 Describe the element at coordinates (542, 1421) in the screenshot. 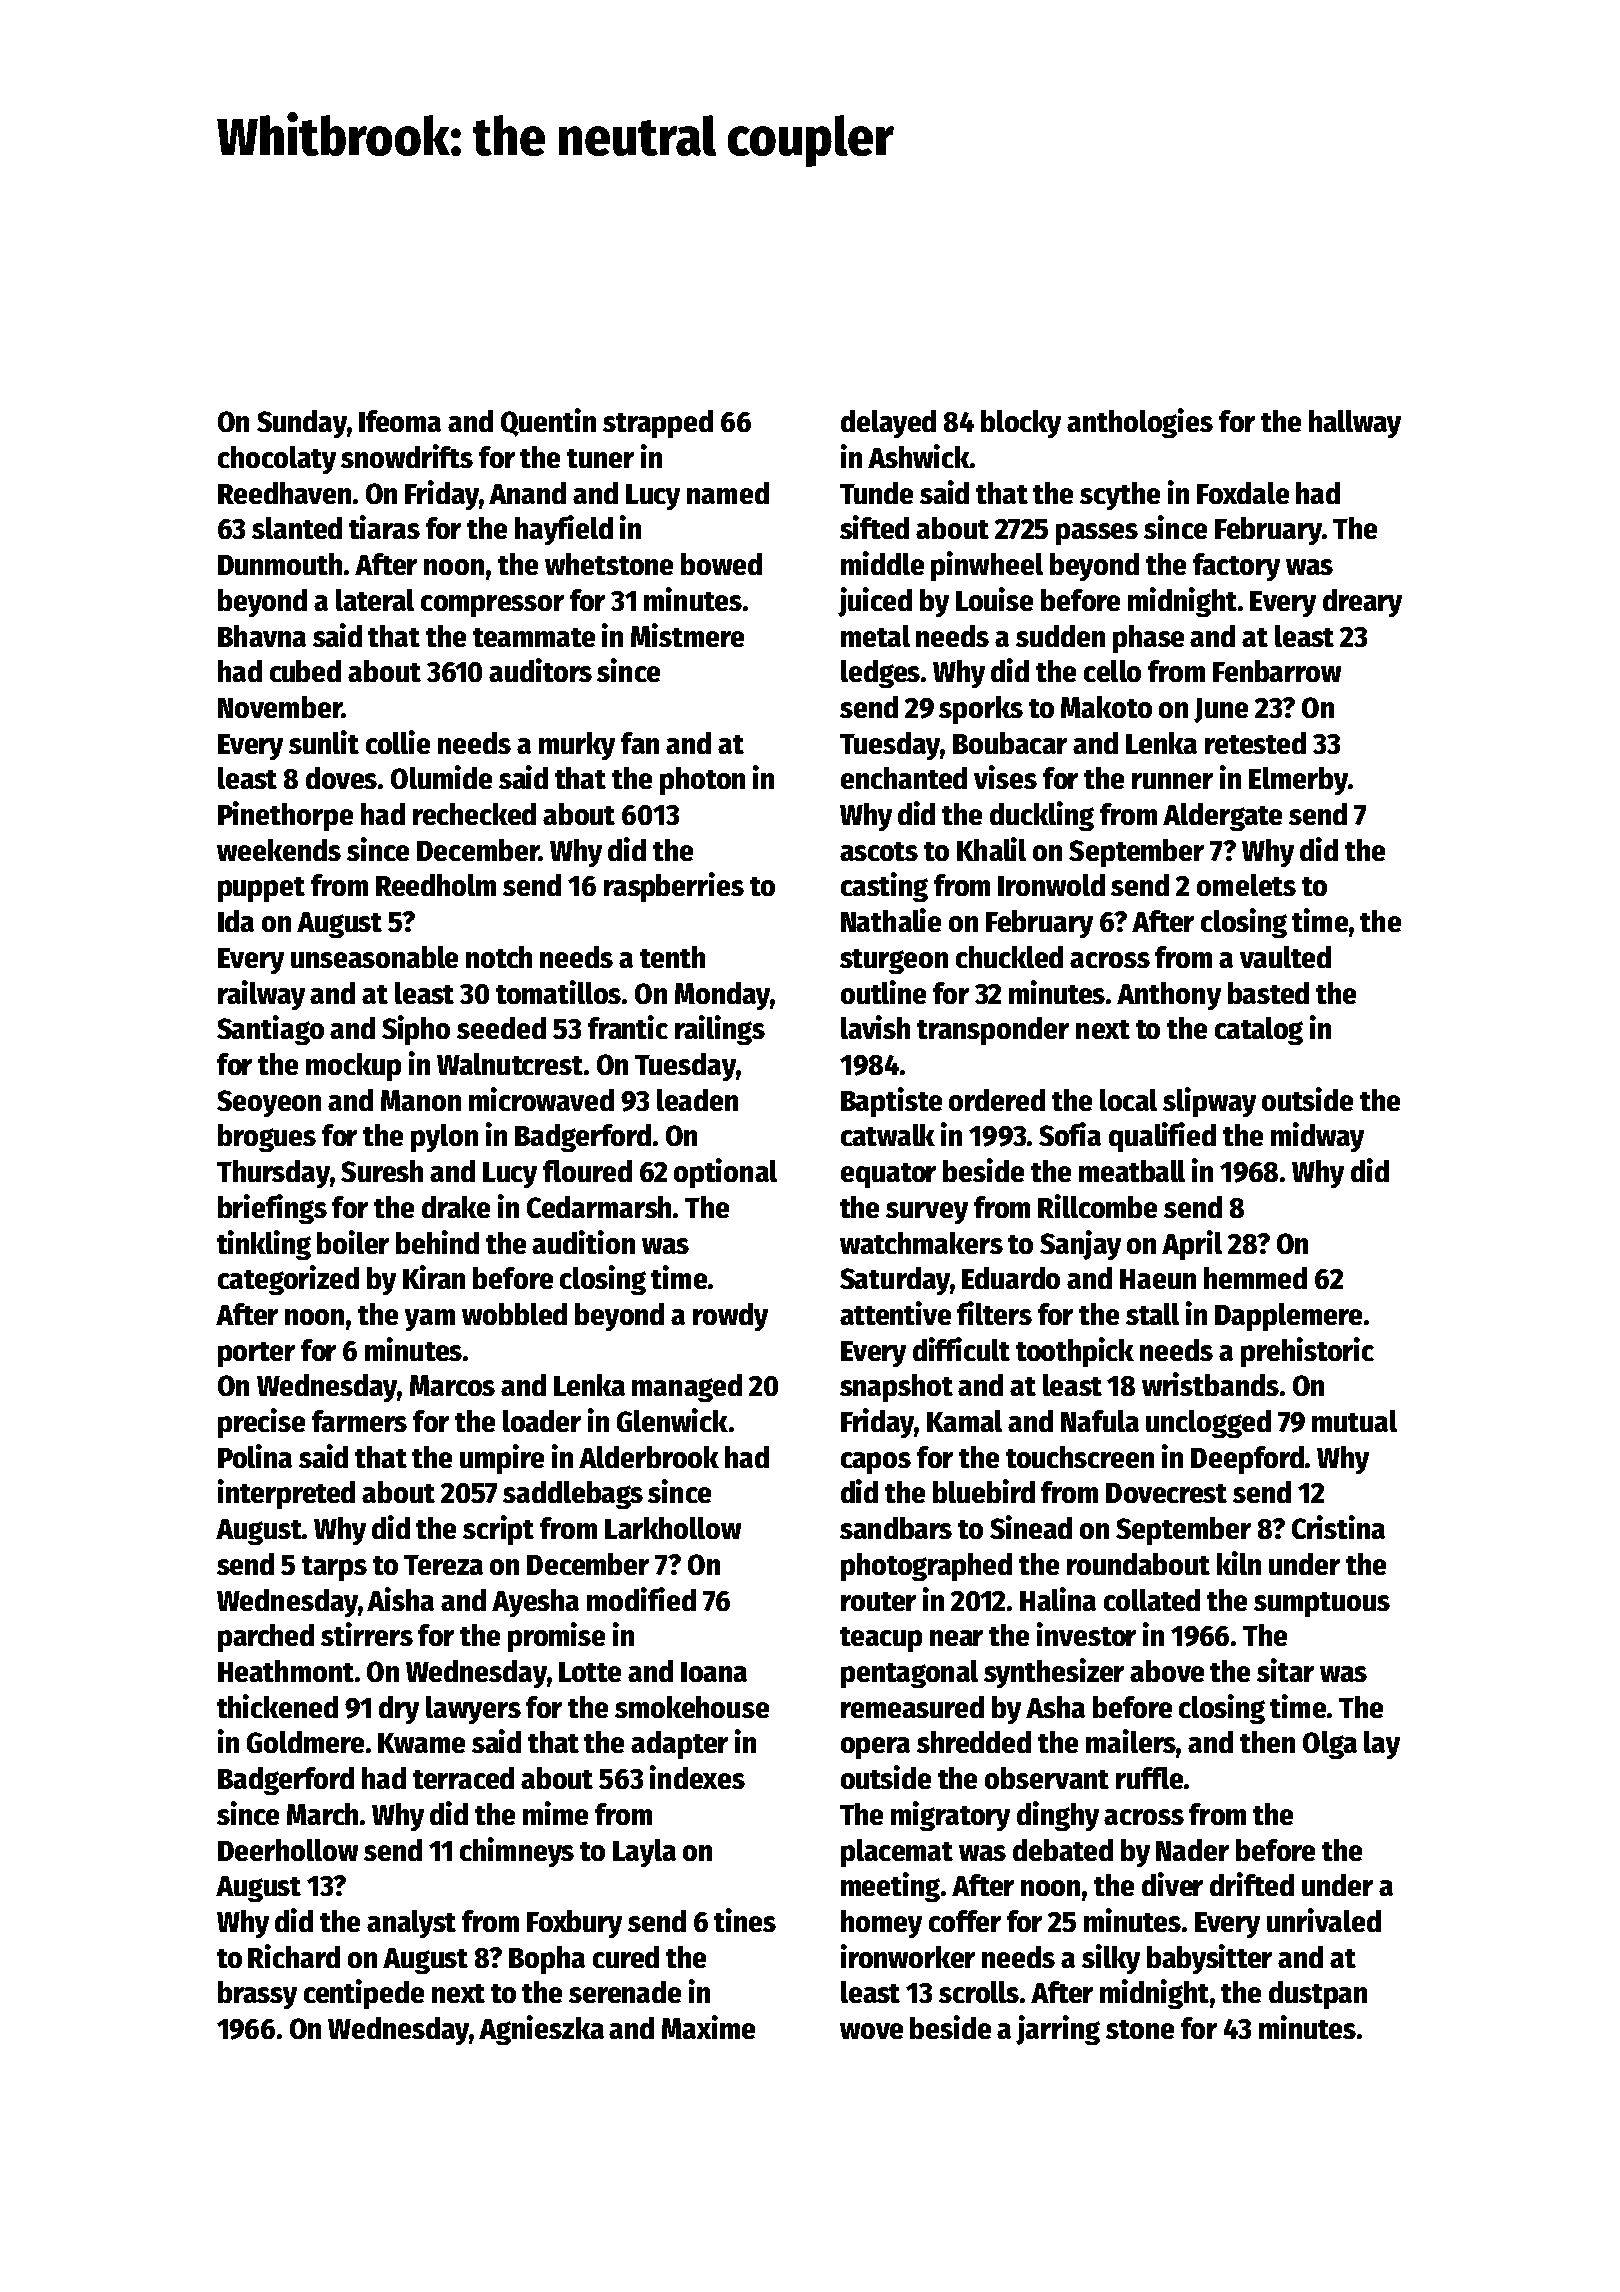

I see `loader` at that location.
